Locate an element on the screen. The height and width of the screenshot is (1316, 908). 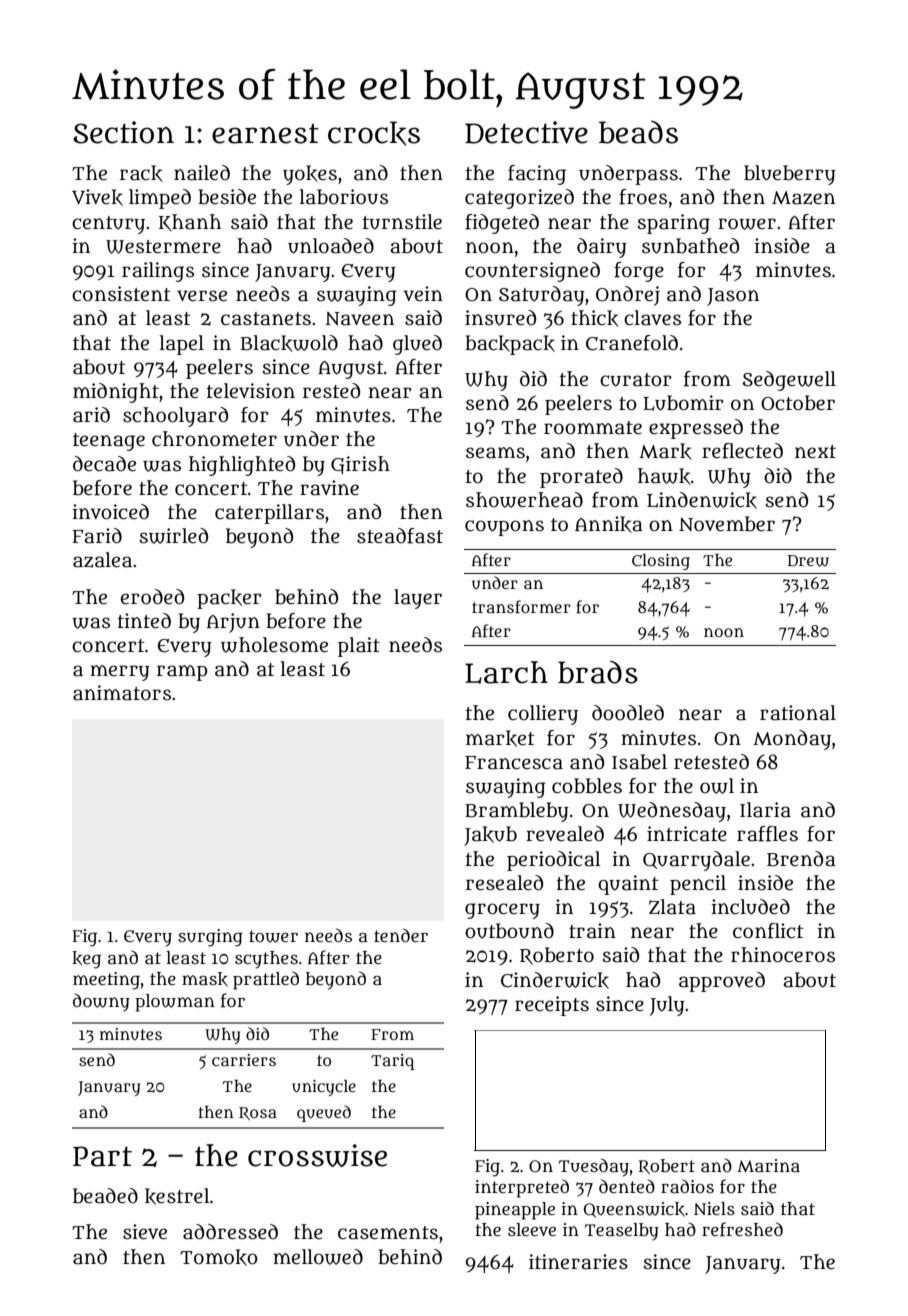
plait is located at coordinates (359, 647).
